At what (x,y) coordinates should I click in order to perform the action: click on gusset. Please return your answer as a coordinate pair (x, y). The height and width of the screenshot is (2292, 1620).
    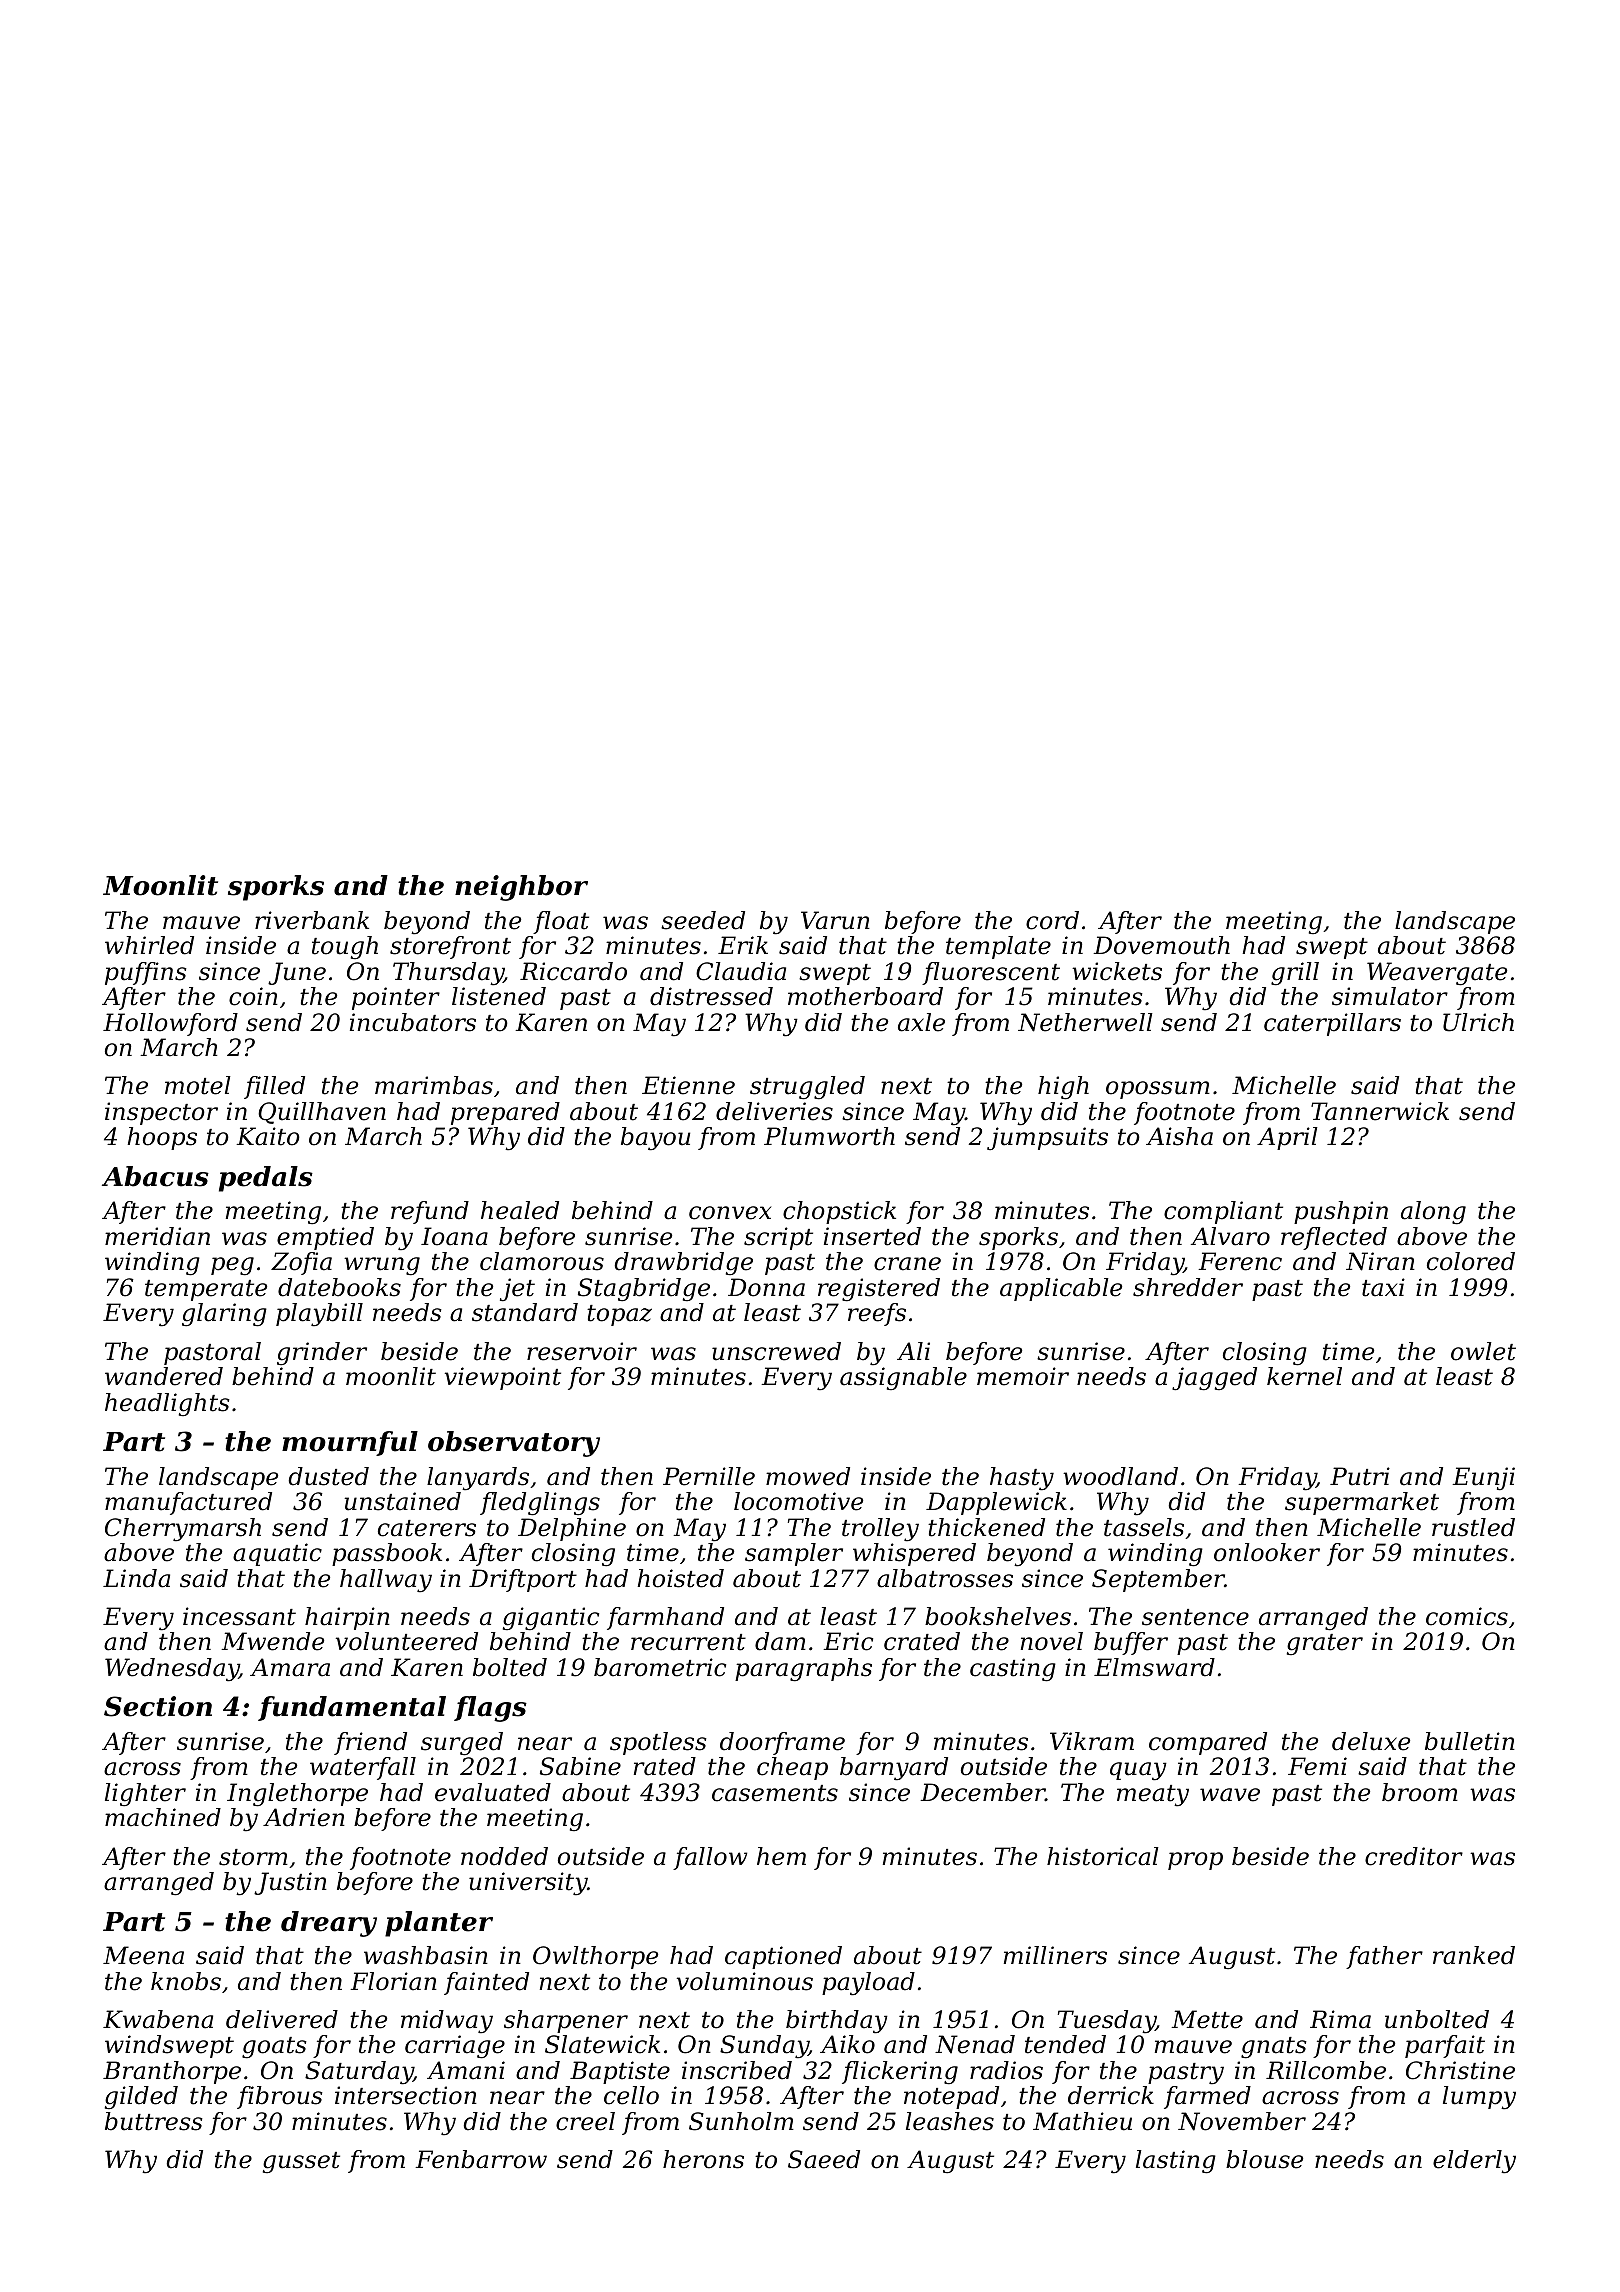
    Looking at the image, I should click on (301, 2162).
